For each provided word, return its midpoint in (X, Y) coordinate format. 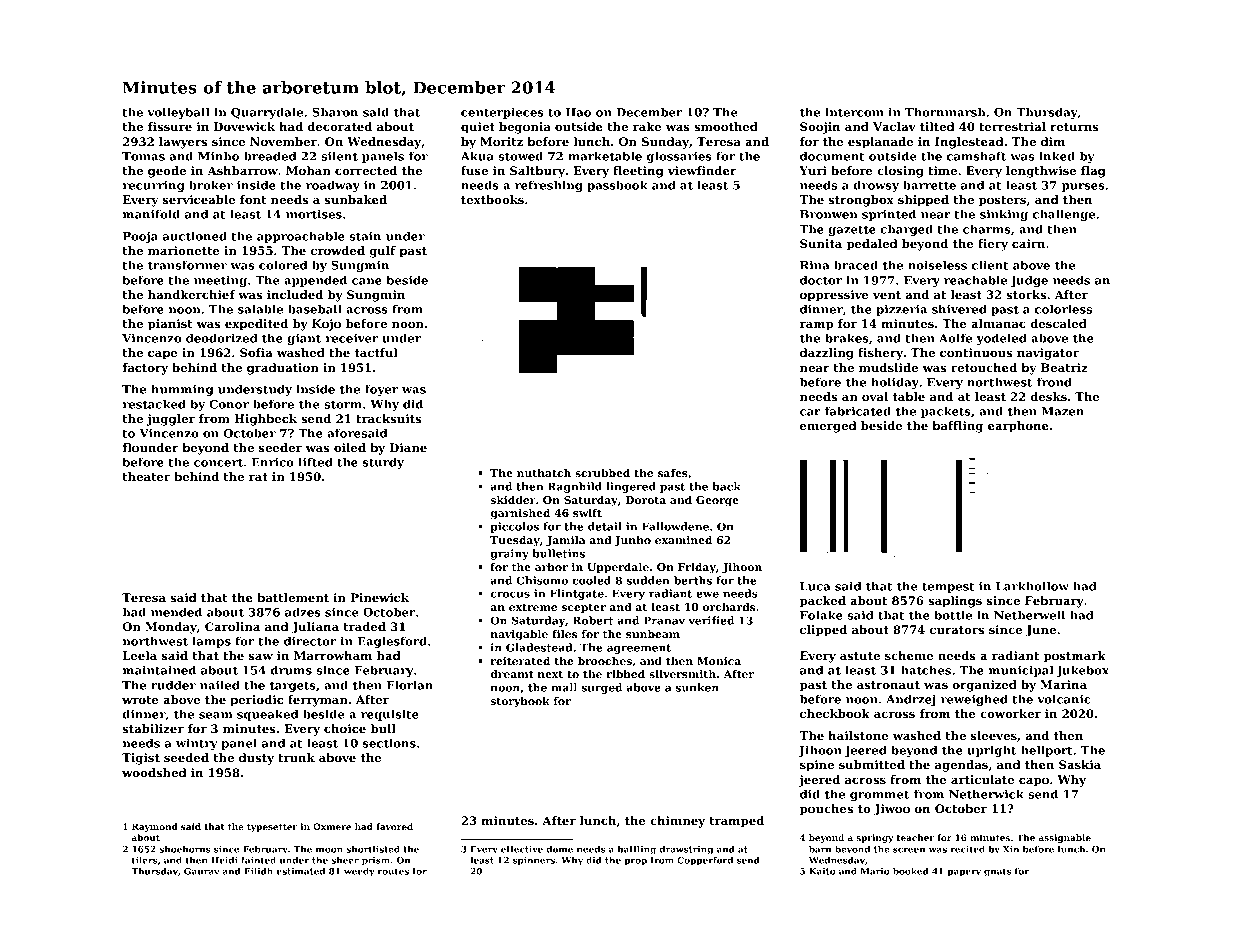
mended (176, 612)
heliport (1047, 751)
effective (522, 849)
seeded (186, 757)
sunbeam (653, 634)
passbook (617, 186)
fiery (993, 245)
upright (991, 751)
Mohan (308, 170)
